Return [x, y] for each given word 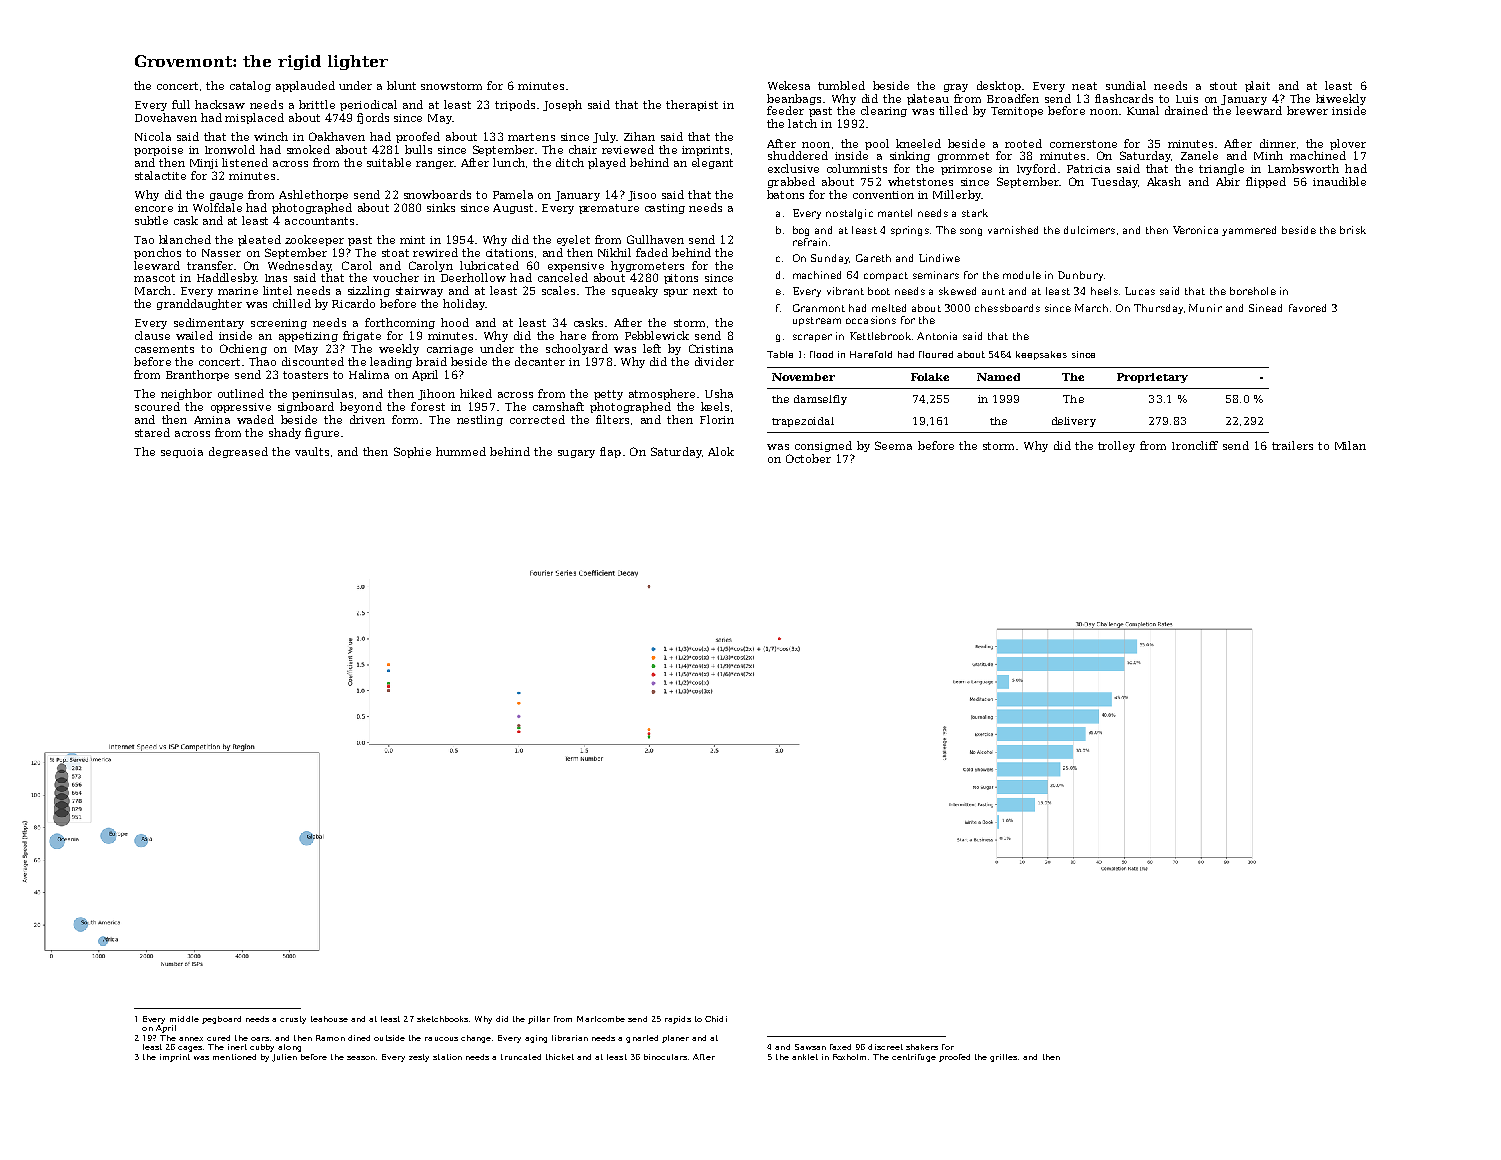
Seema [893, 445]
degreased [238, 452]
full [181, 104]
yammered [1249, 231]
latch [802, 123]
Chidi [716, 1019]
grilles [1003, 1058]
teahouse [329, 1019]
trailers [1292, 445]
